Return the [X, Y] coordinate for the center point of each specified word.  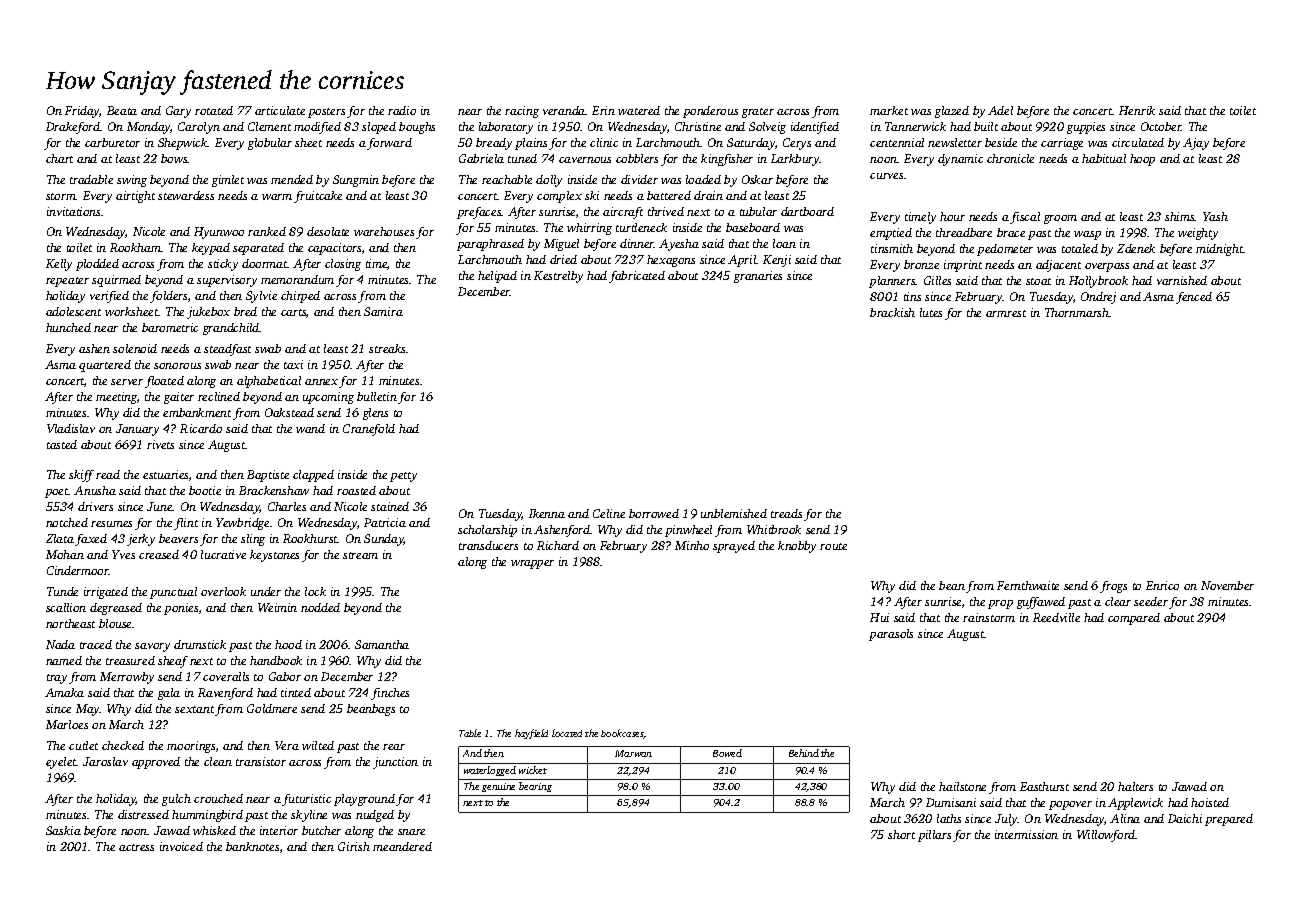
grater [758, 113]
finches [390, 694]
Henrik [1137, 110]
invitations [73, 211]
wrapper [532, 564]
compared [1134, 619]
